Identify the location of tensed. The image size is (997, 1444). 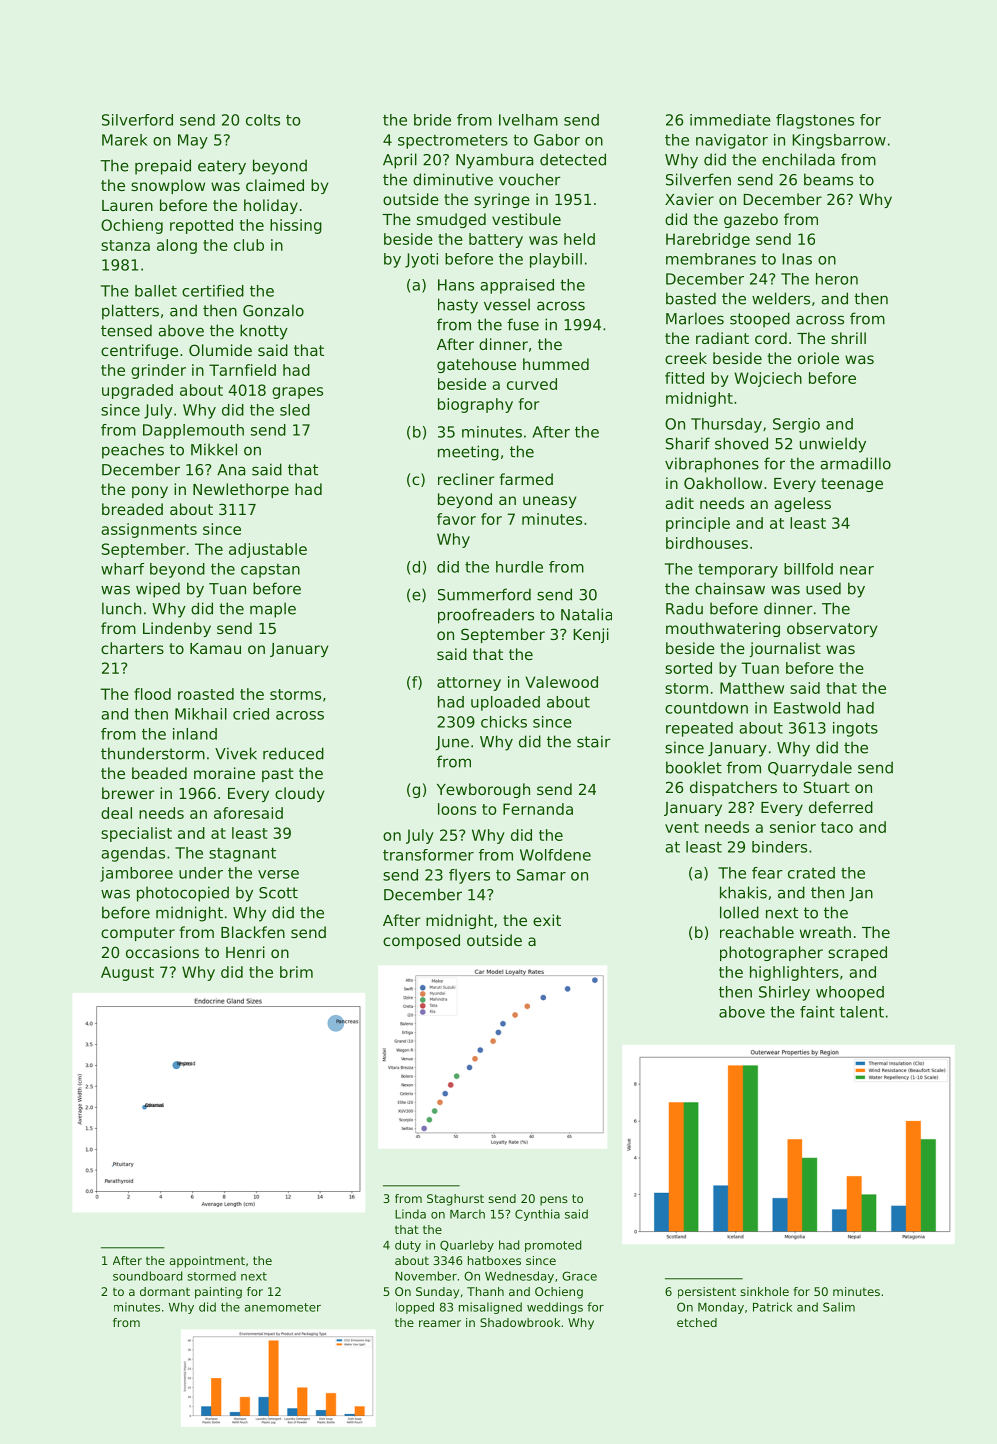
(126, 330).
